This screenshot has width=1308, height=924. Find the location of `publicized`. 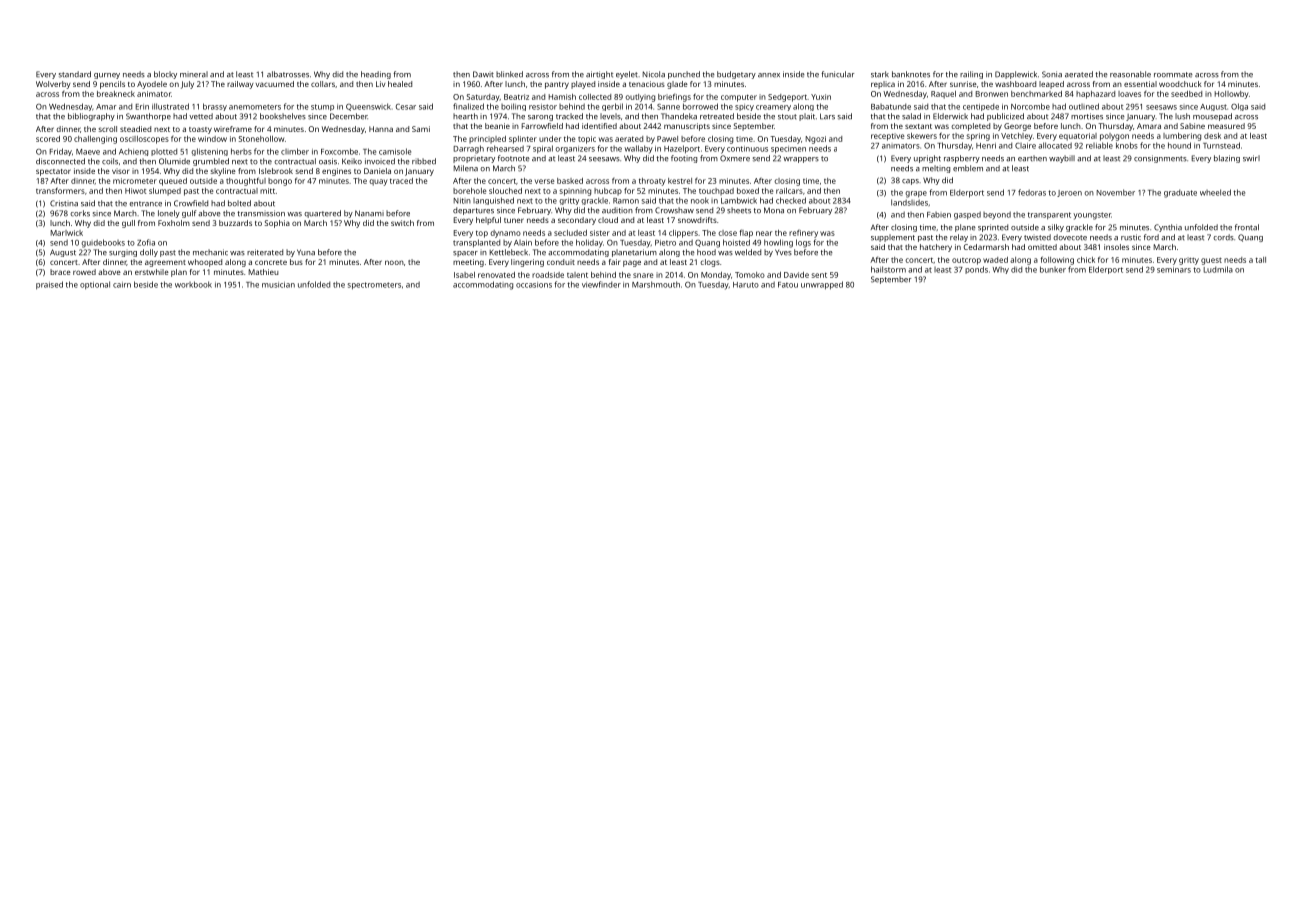

publicized is located at coordinates (1005, 117).
